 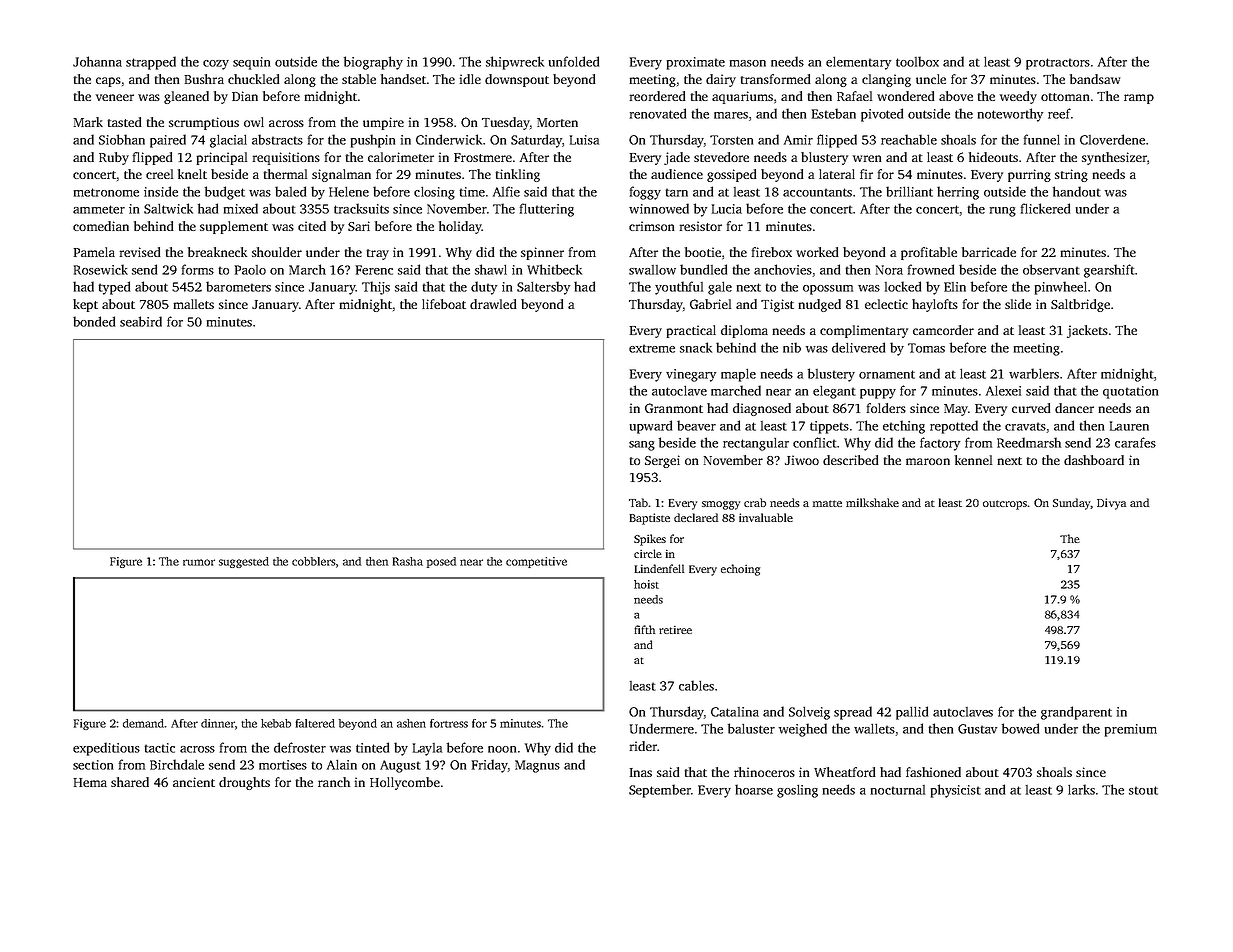 I want to click on echoing, so click(x=740, y=570).
